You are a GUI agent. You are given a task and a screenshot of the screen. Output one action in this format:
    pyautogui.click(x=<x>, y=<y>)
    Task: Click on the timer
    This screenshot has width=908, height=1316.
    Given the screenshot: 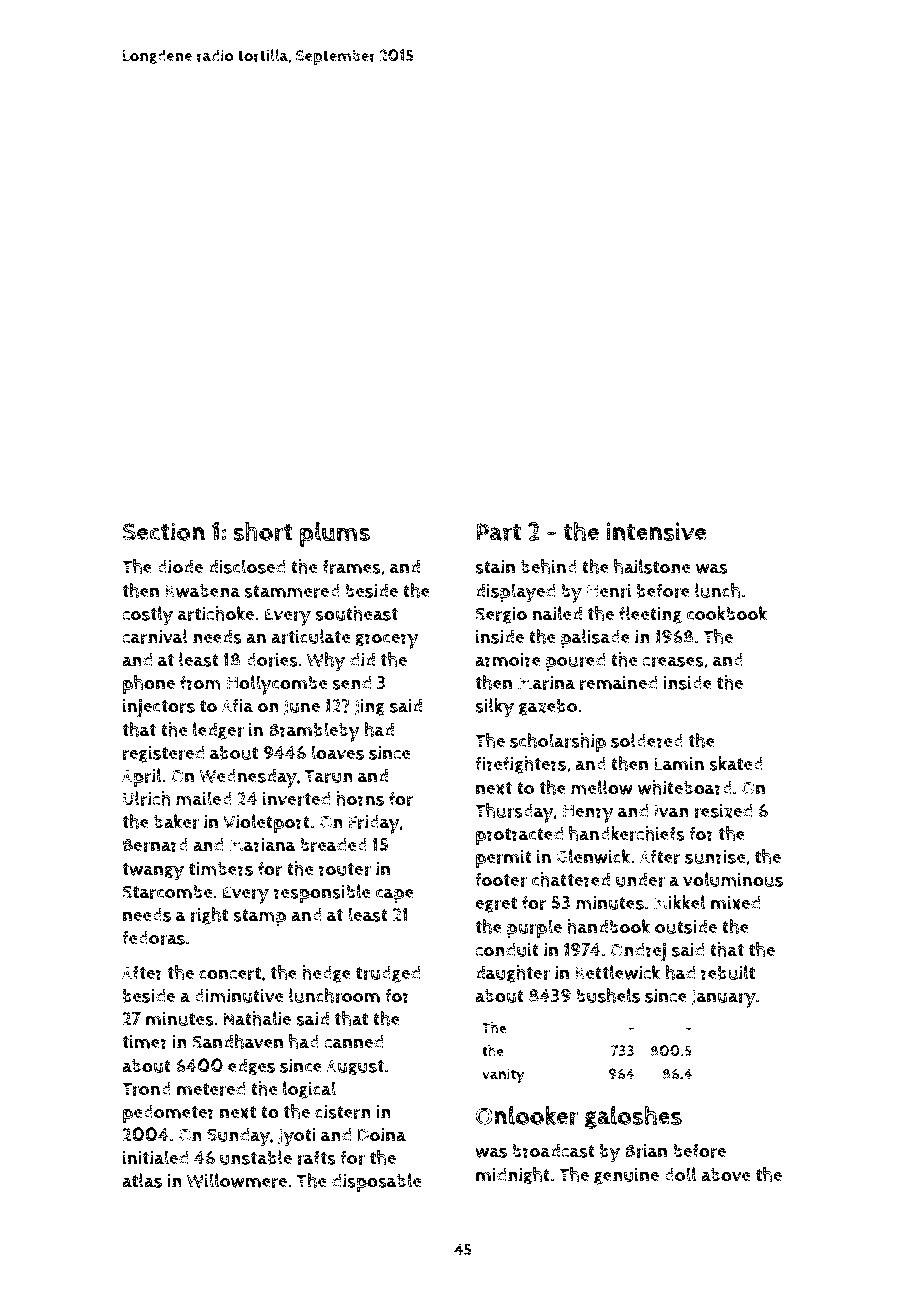 What is the action you would take?
    pyautogui.click(x=145, y=1042)
